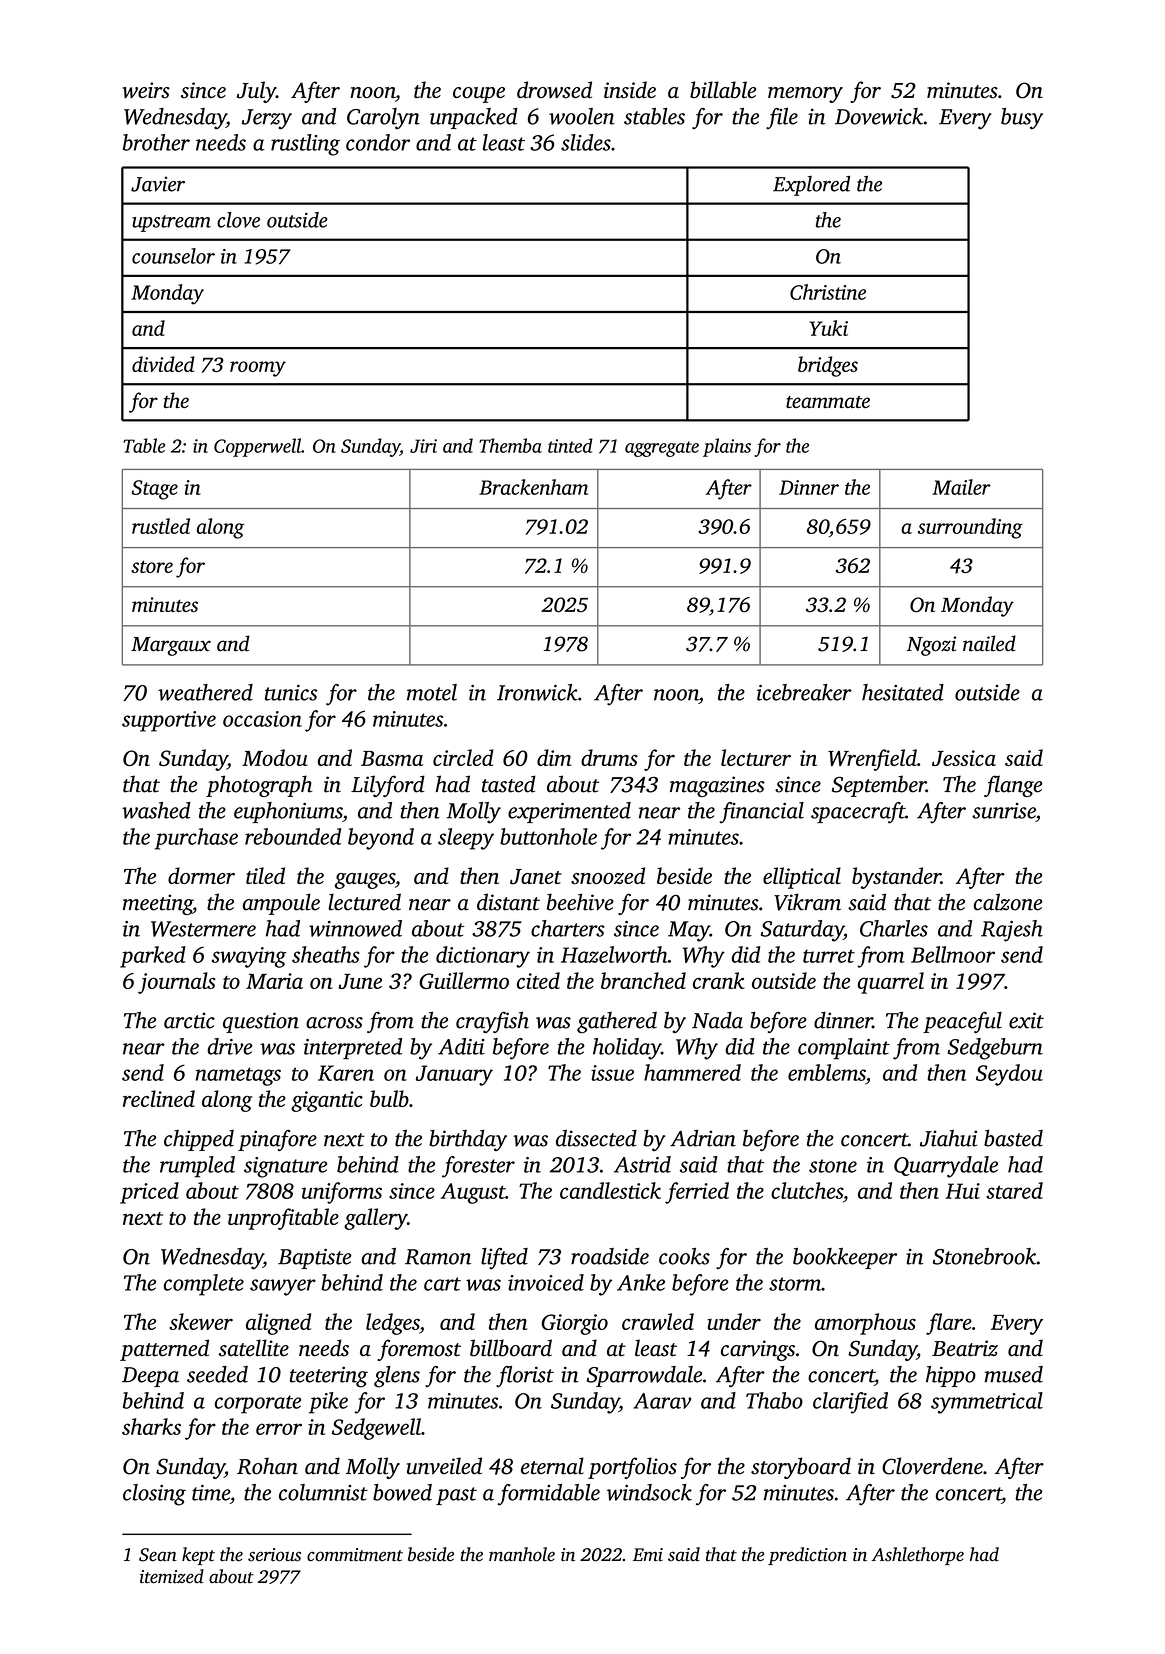 This page has width=1165, height=1654. What do you see at coordinates (158, 184) in the page?
I see `Javier` at bounding box center [158, 184].
